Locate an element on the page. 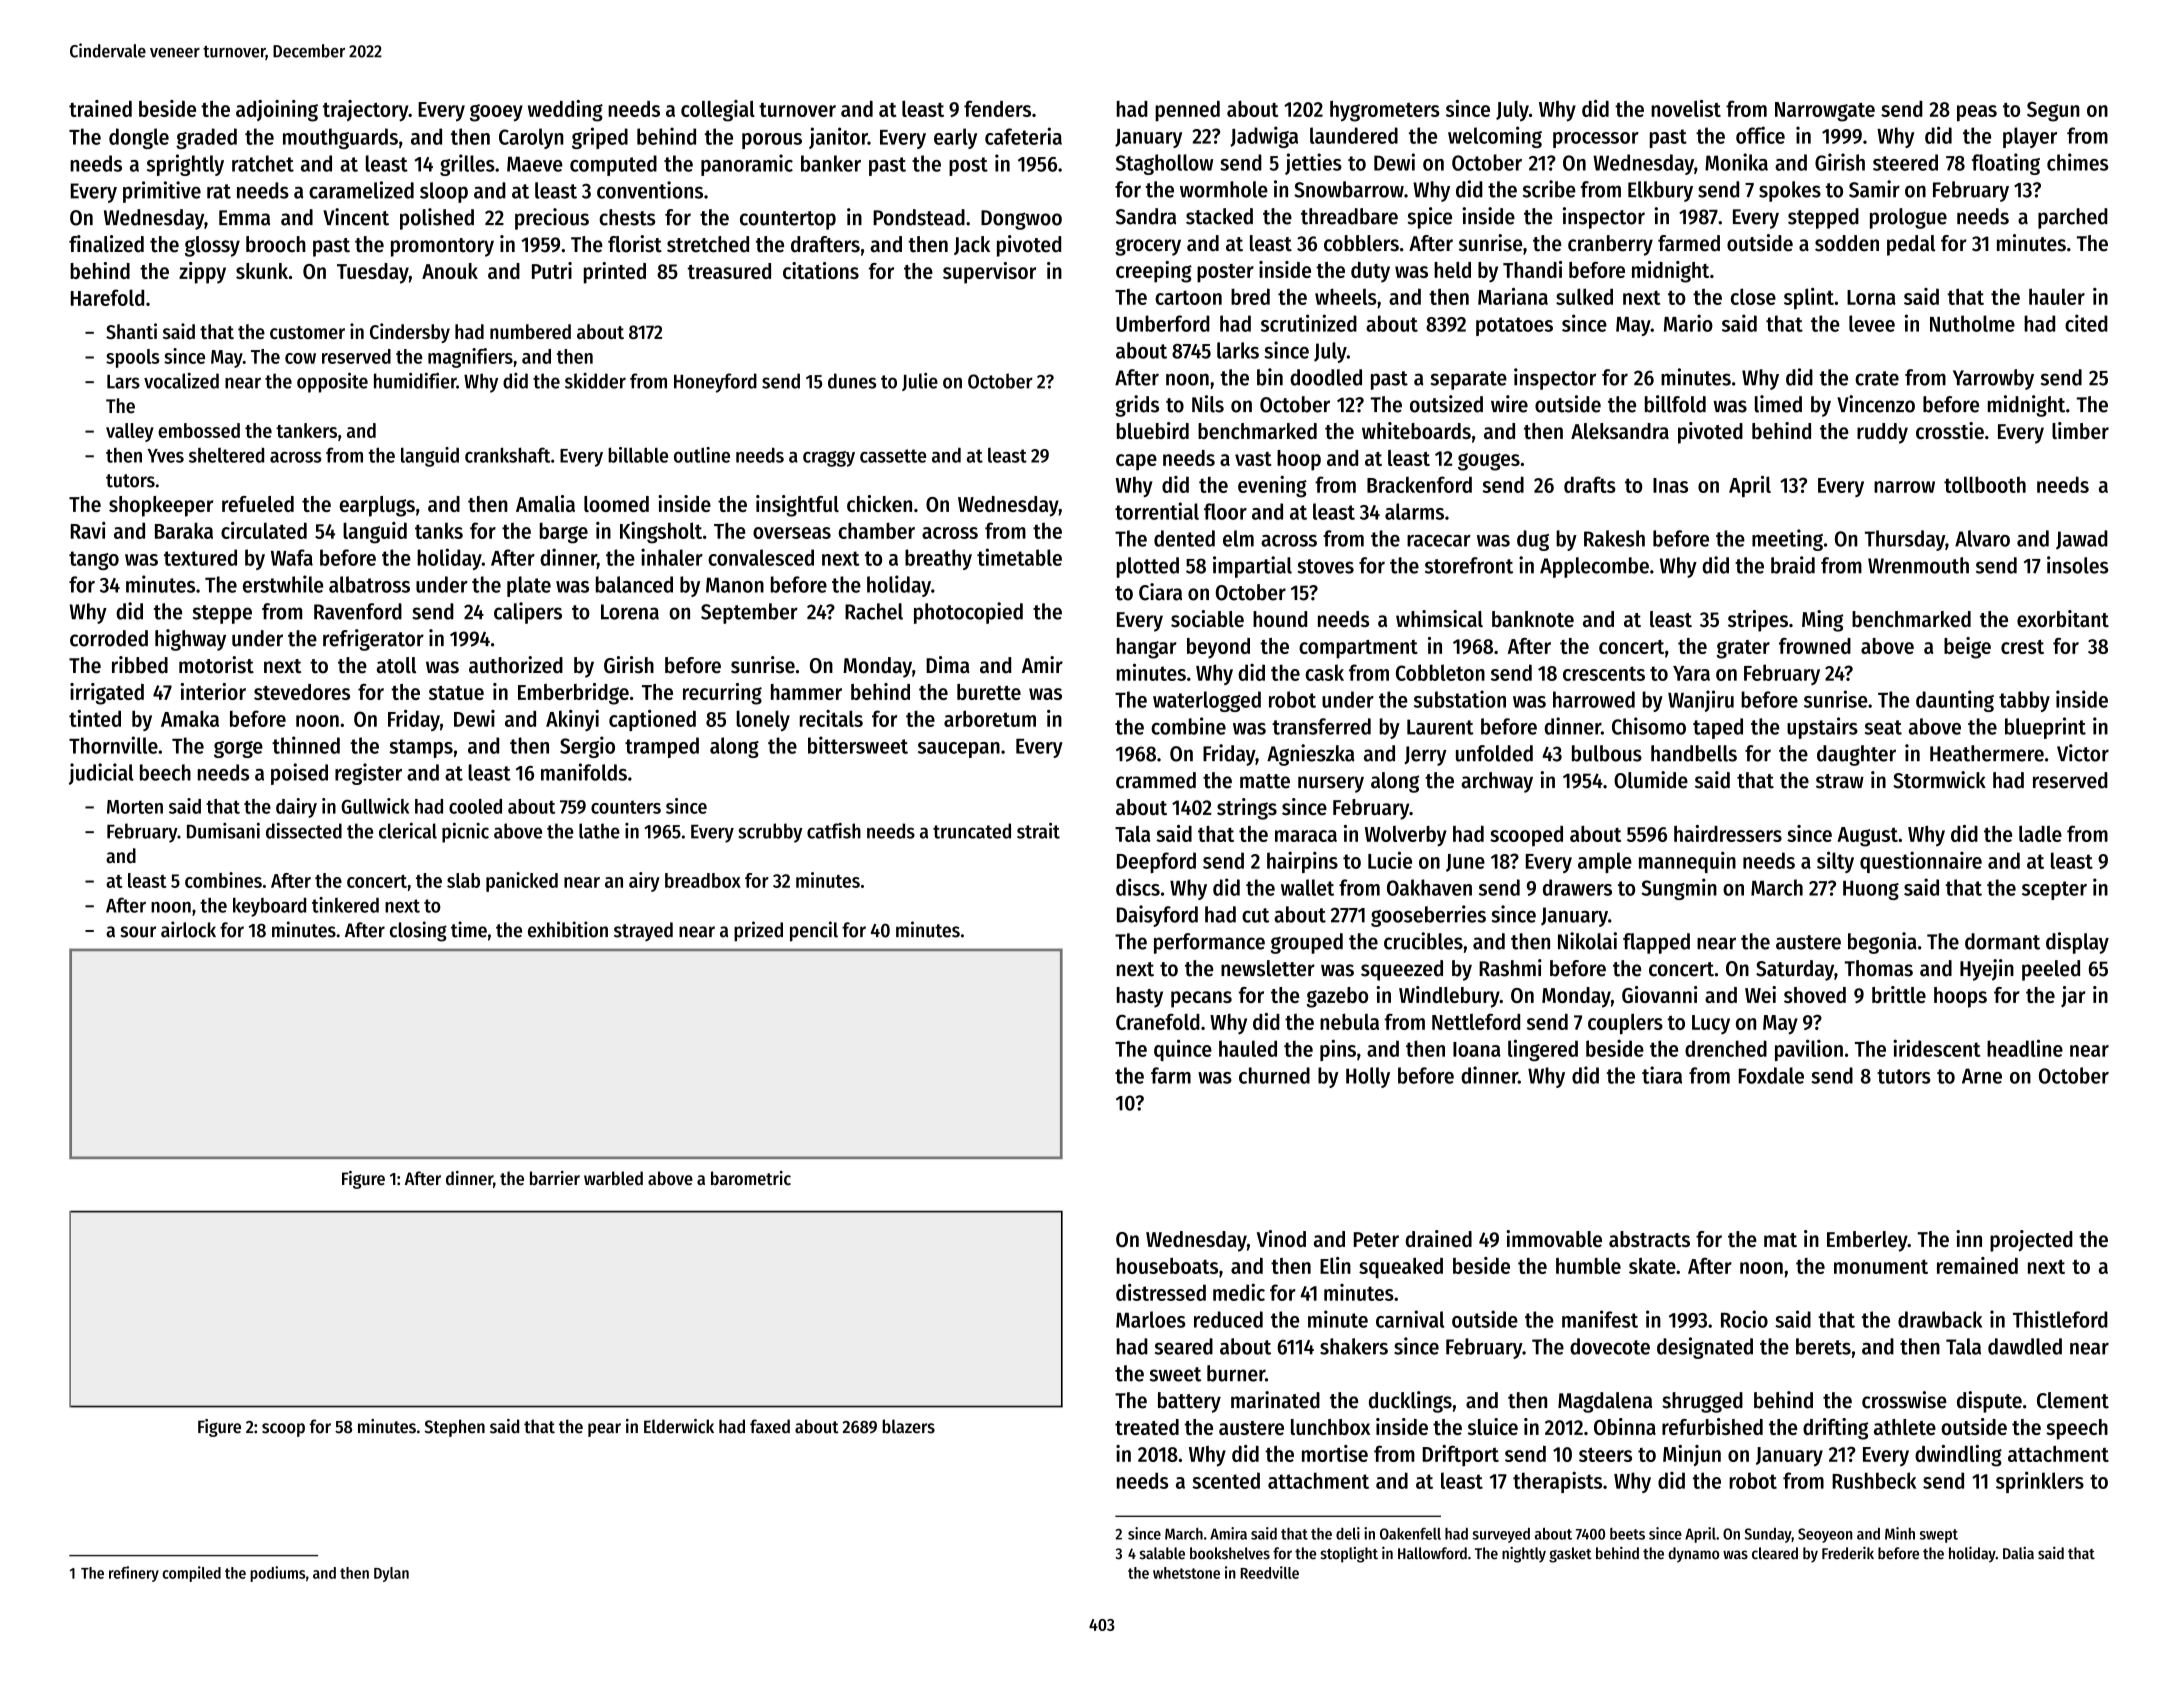  Dalia is located at coordinates (2018, 1553).
